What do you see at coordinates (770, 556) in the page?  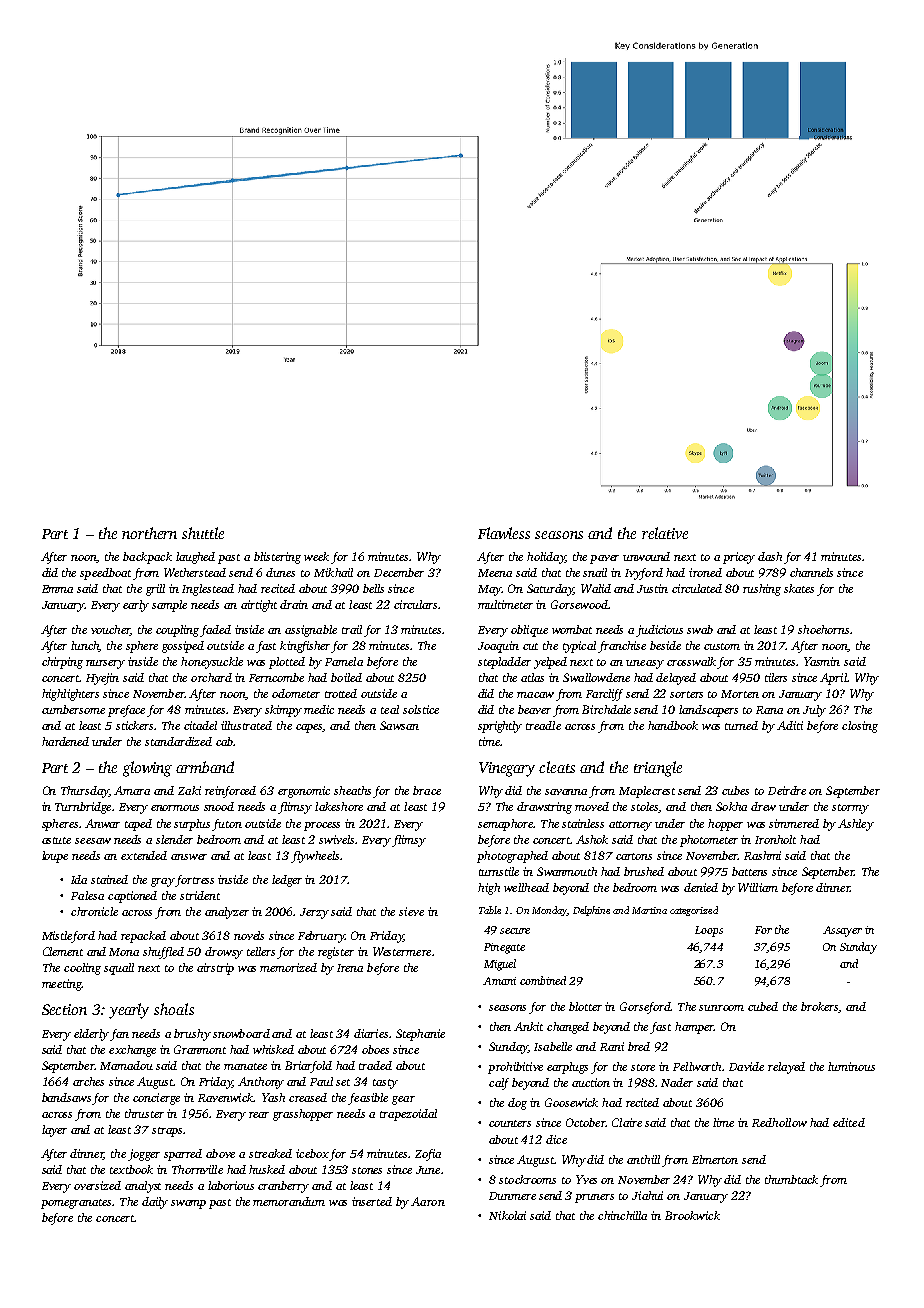 I see `dash` at bounding box center [770, 556].
